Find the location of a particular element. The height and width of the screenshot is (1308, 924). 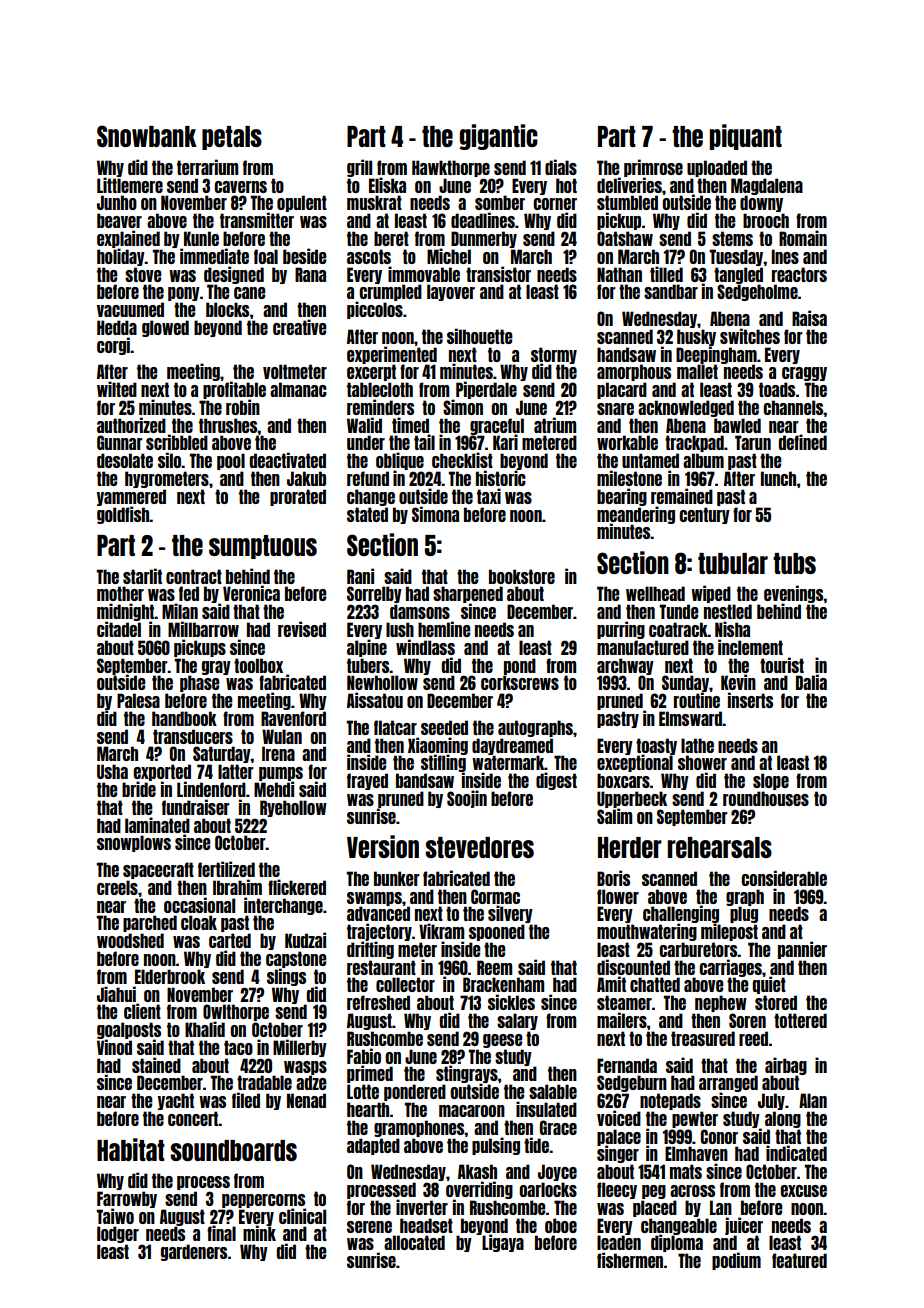

profitable is located at coordinates (234, 391).
